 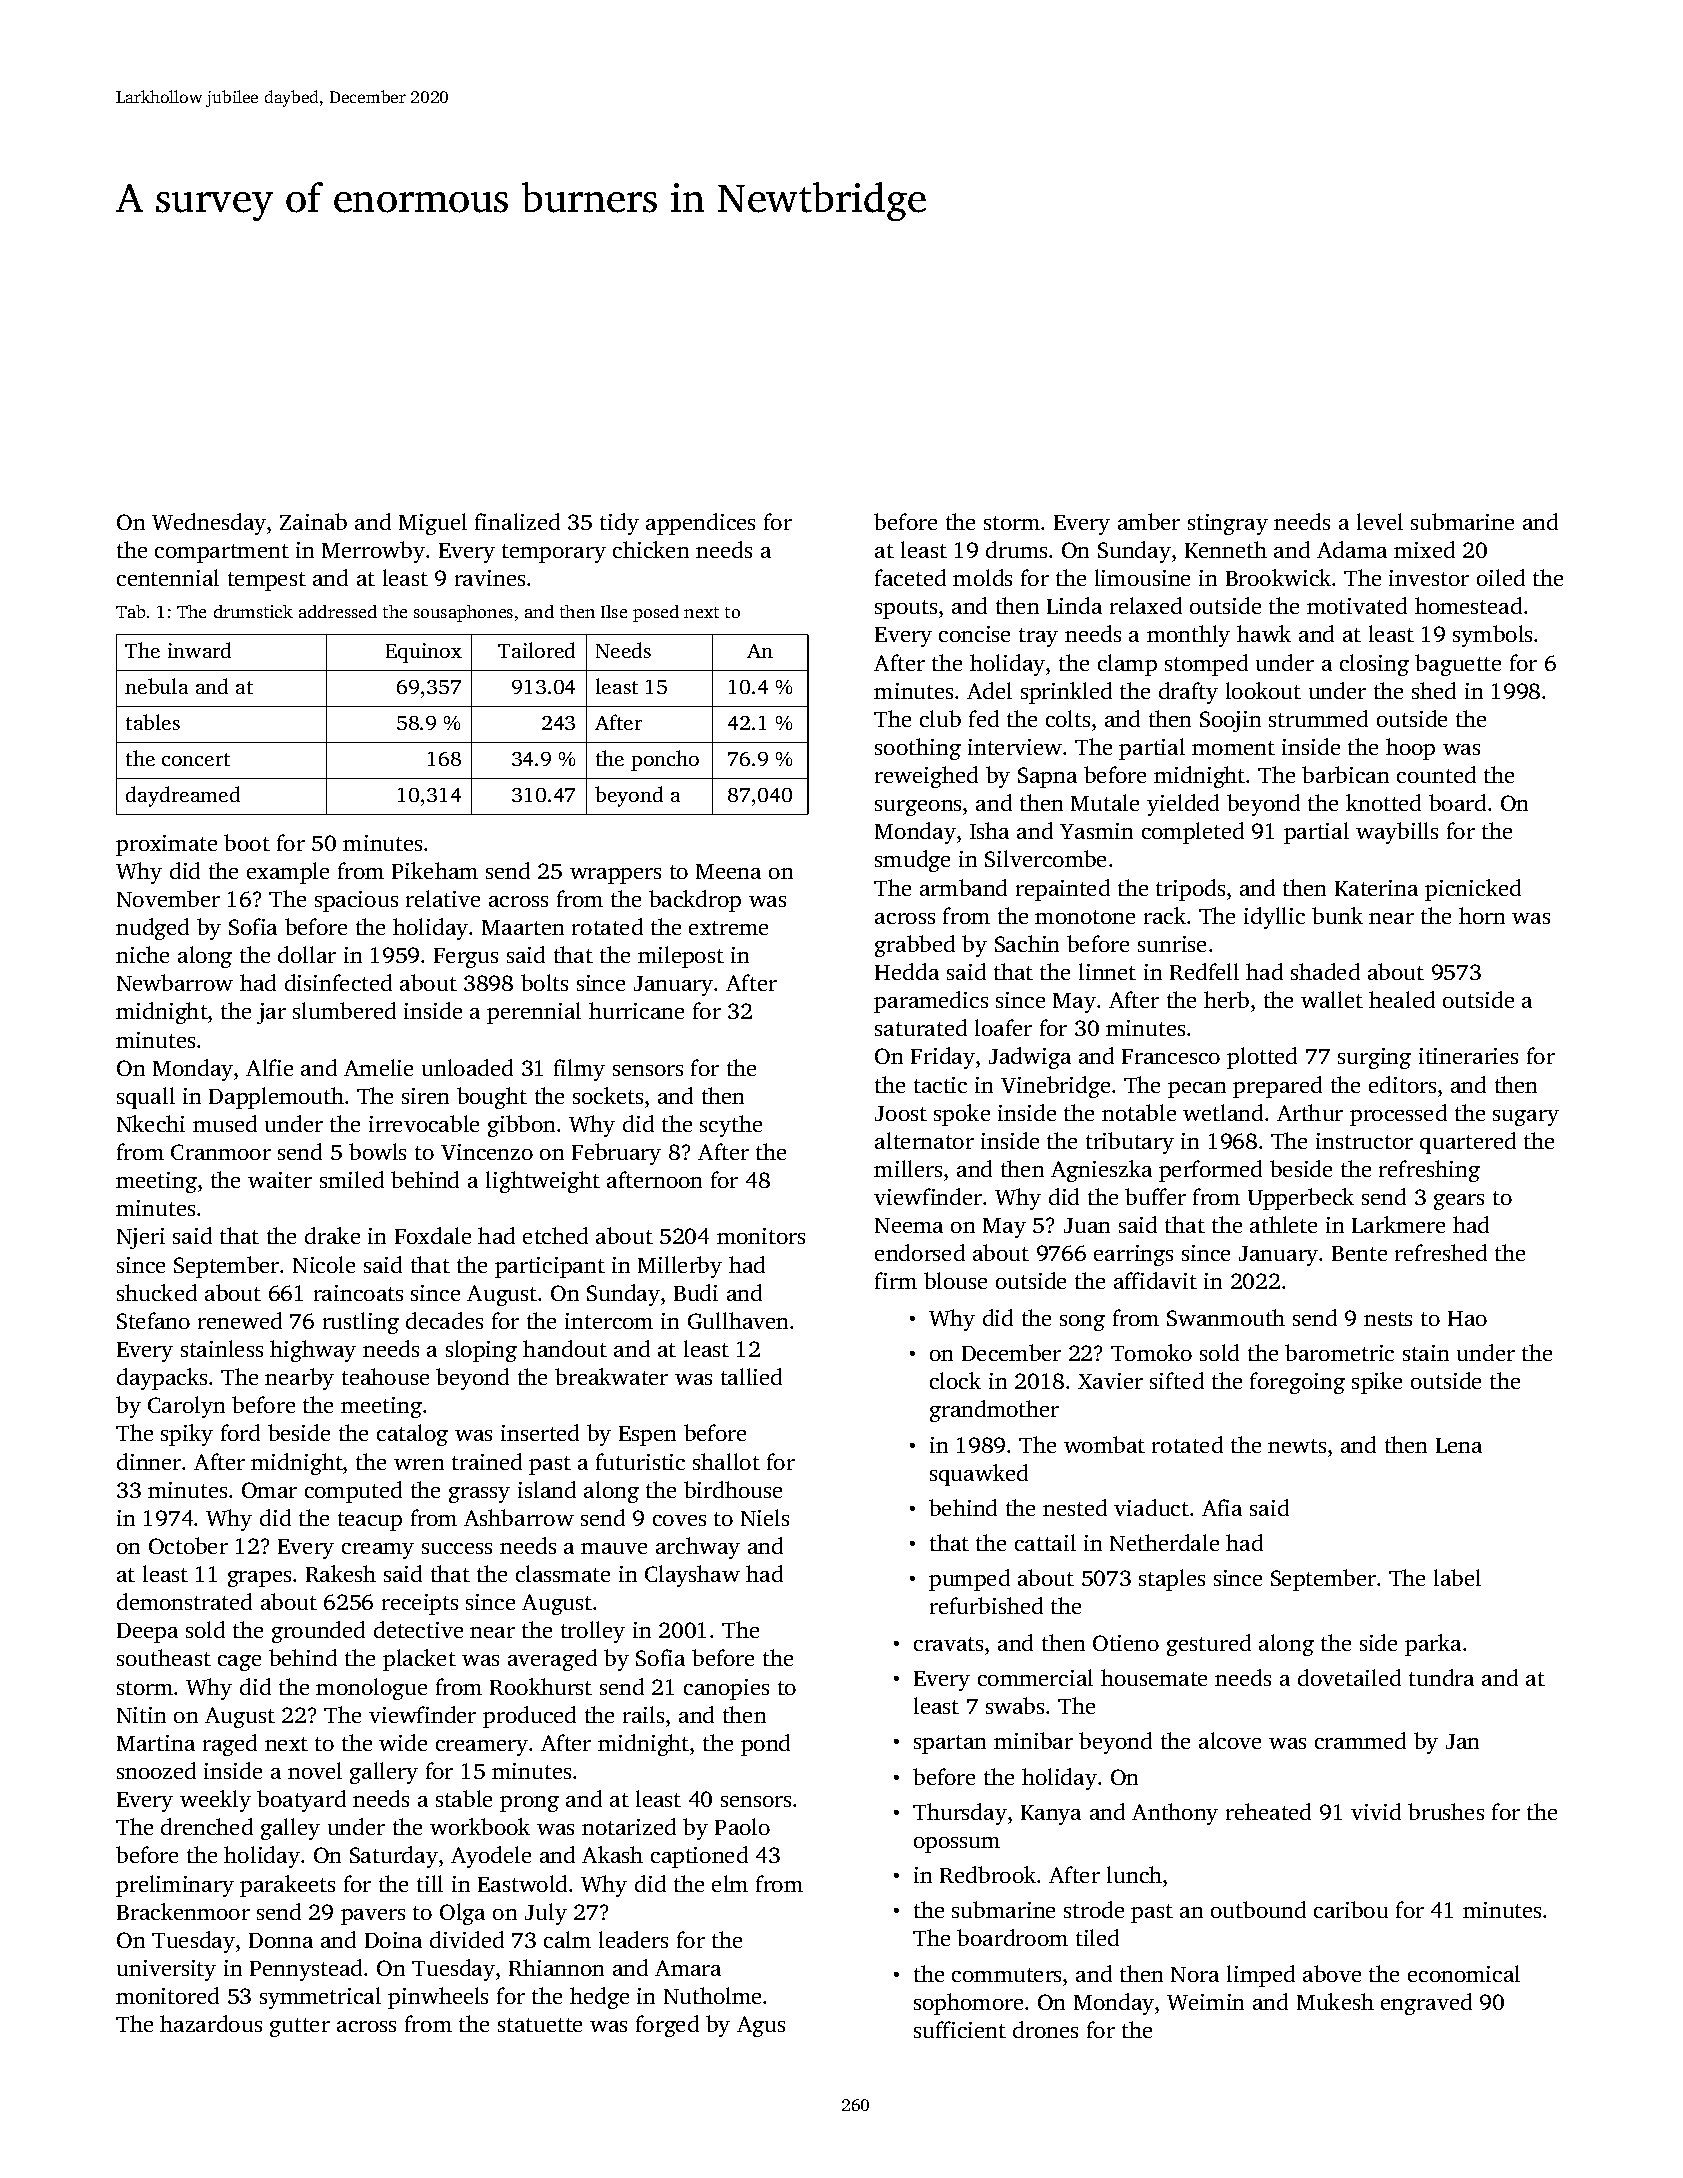 I want to click on hazardous, so click(x=211, y=2023).
